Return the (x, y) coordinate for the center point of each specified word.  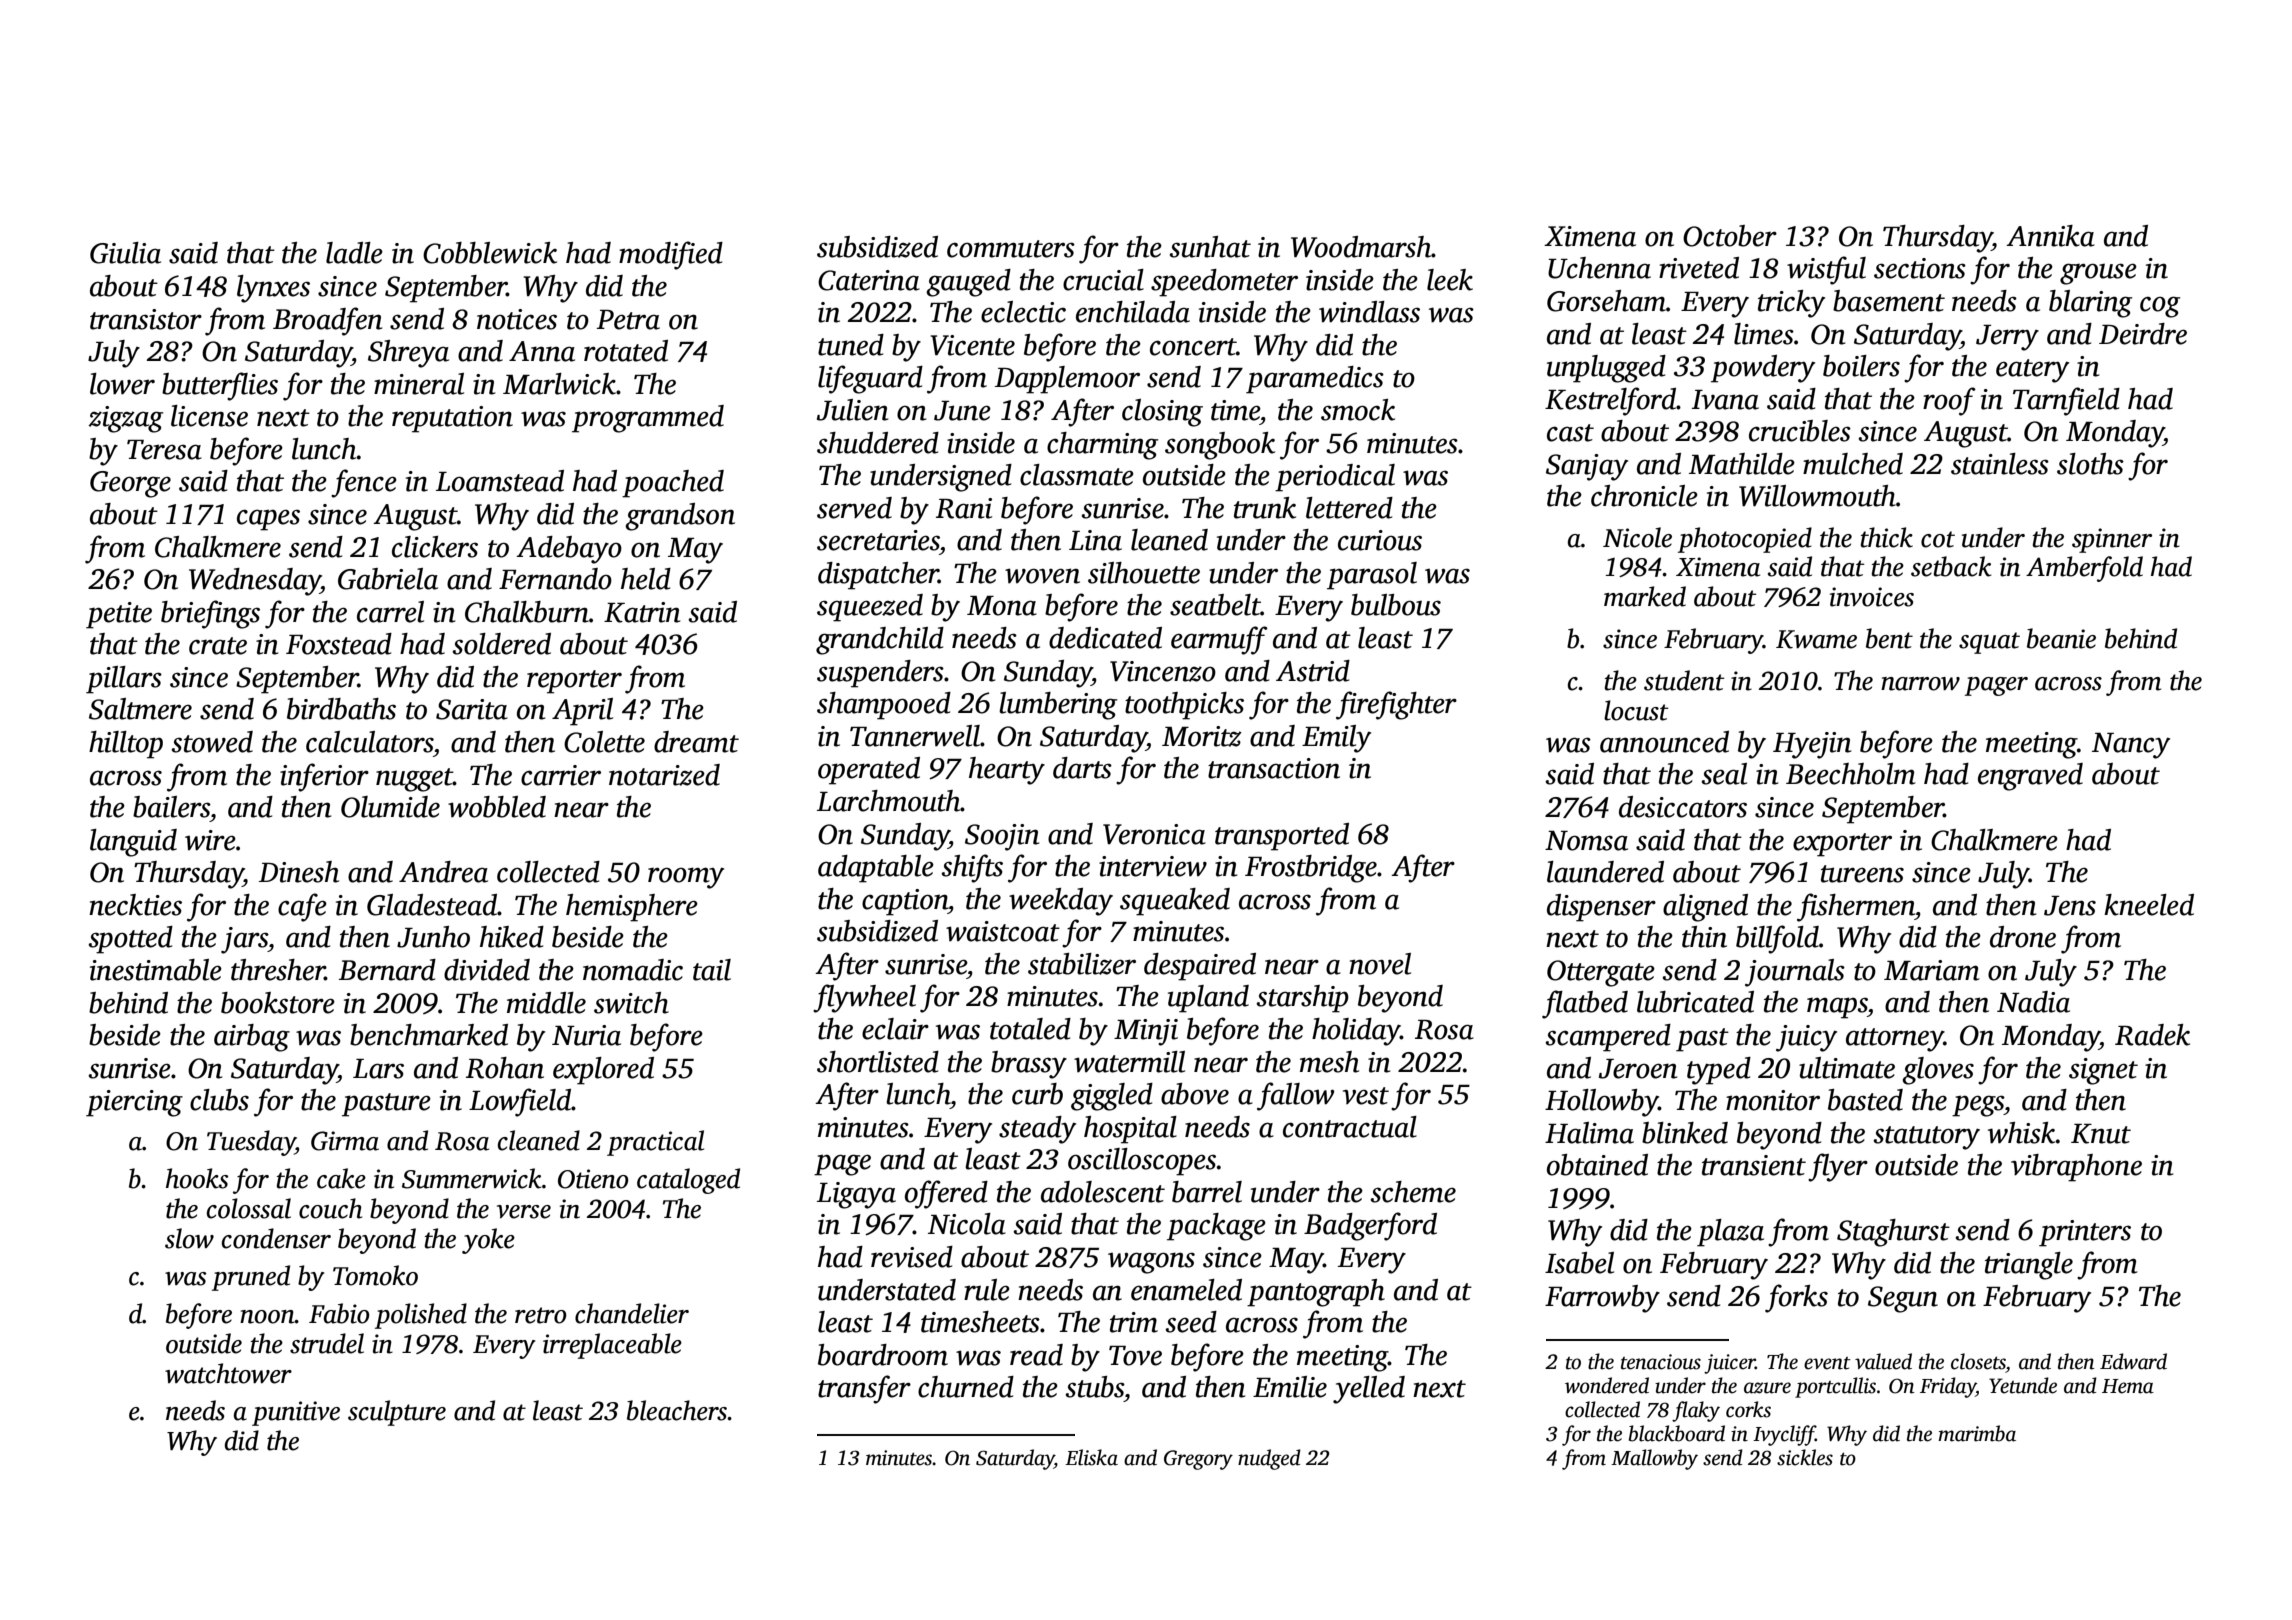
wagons (1151, 1263)
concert (1193, 347)
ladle (354, 253)
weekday (1061, 902)
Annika (2050, 236)
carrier (561, 775)
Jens (2070, 906)
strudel (327, 1343)
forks (1796, 1298)
